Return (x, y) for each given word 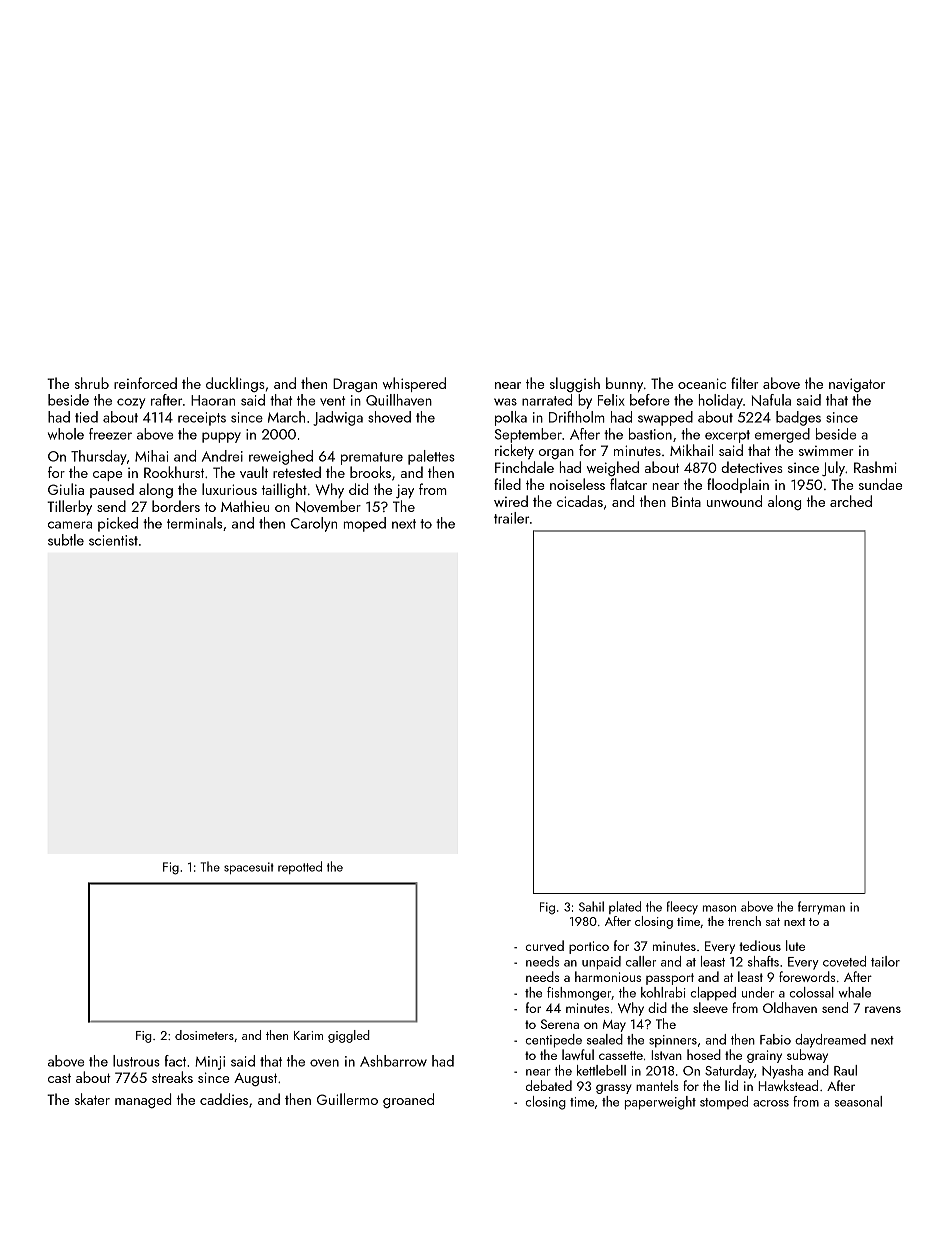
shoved (389, 417)
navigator (857, 385)
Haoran (213, 400)
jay (405, 491)
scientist (113, 540)
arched (851, 501)
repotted (300, 867)
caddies (224, 1099)
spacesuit (249, 868)
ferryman (821, 908)
